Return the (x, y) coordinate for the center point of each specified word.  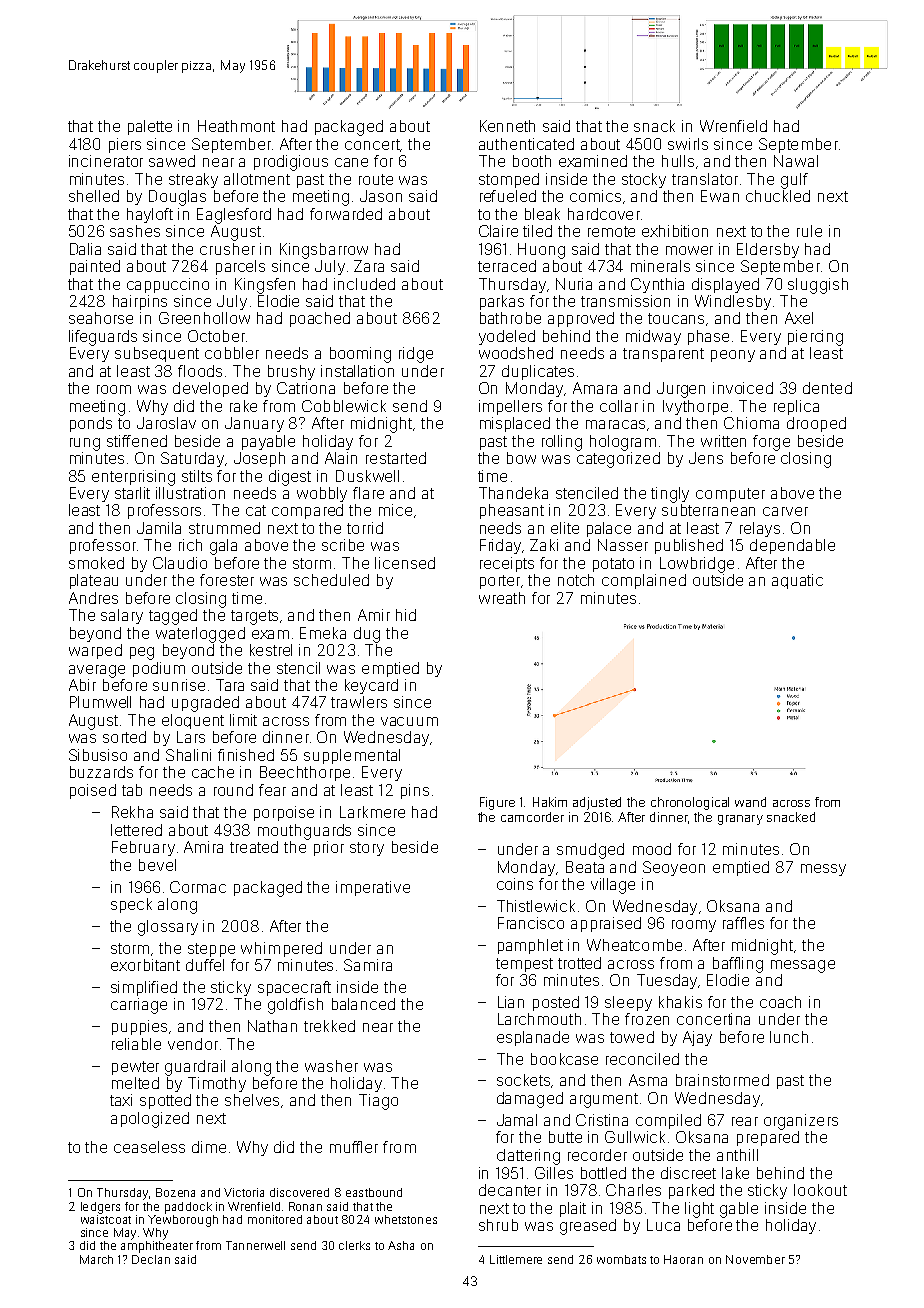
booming (360, 355)
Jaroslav (166, 423)
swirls (688, 144)
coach (780, 1002)
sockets (523, 1080)
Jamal (517, 1120)
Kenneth (507, 126)
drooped (816, 424)
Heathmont (236, 126)
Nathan (272, 1026)
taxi (121, 1100)
